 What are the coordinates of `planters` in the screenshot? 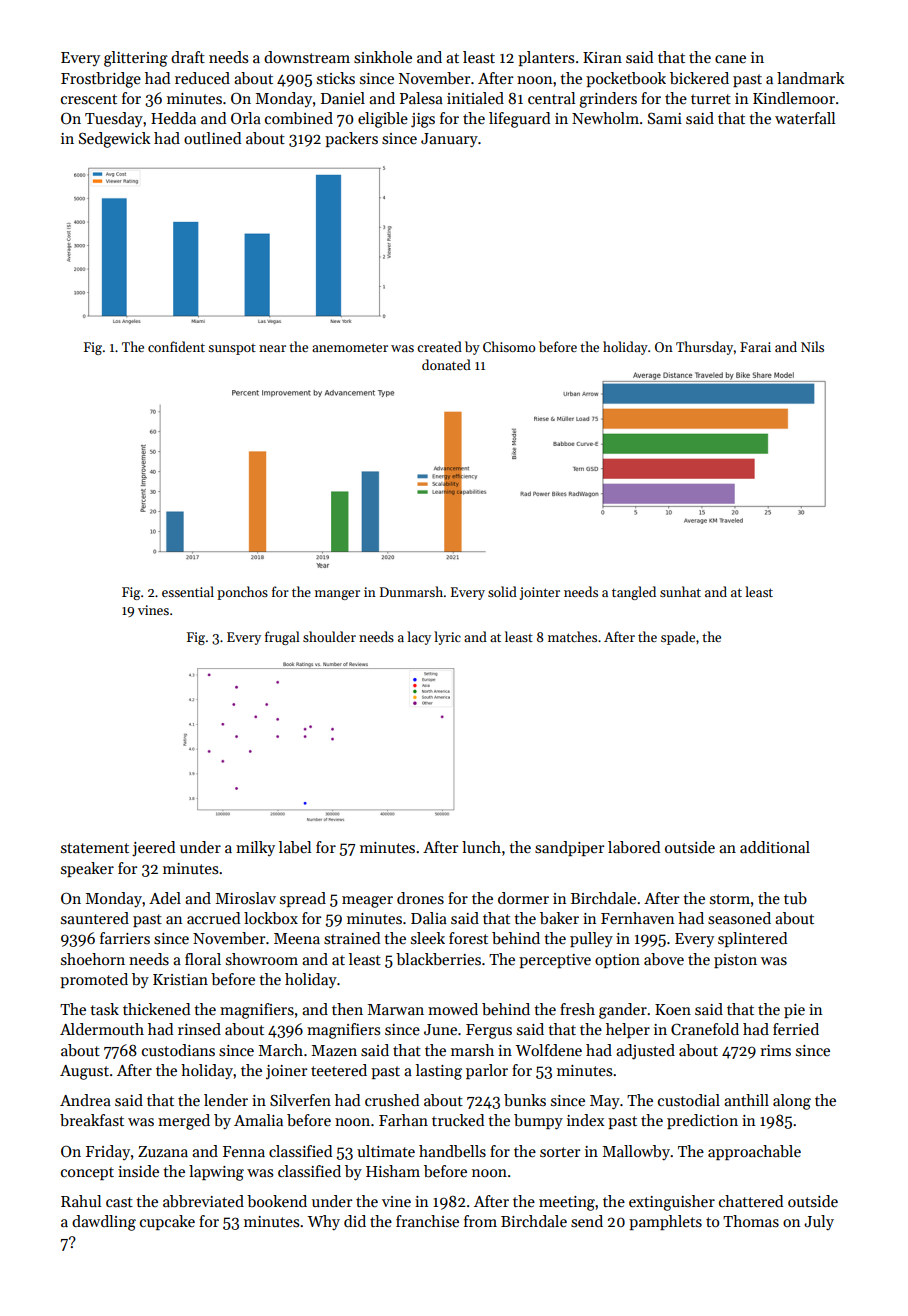 It's located at (546, 58).
